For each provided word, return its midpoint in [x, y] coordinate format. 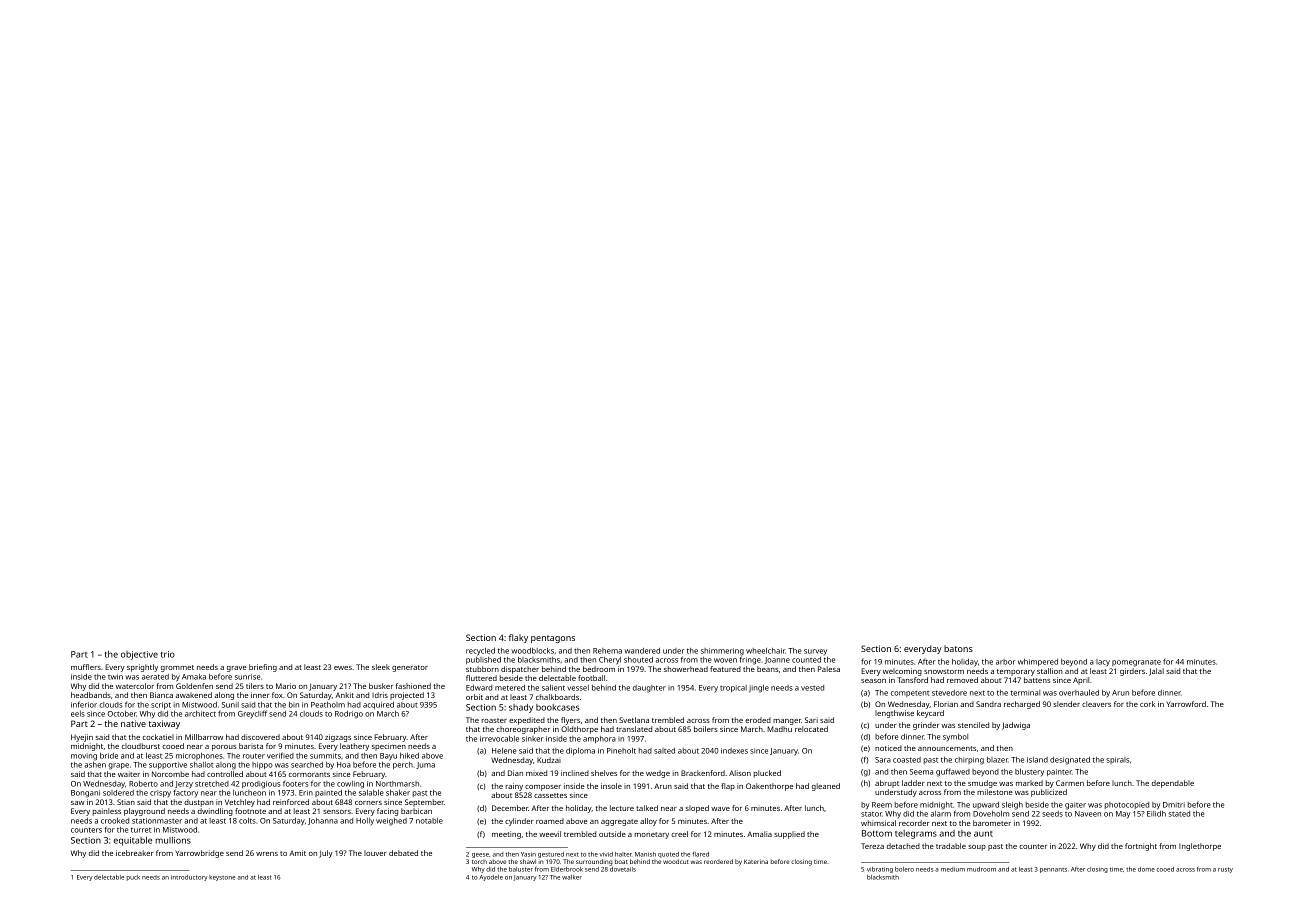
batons [958, 648]
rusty [1225, 870]
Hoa [344, 765]
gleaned [826, 787]
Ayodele [491, 878]
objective [139, 655]
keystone [222, 878]
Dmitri [1174, 805]
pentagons [553, 639]
